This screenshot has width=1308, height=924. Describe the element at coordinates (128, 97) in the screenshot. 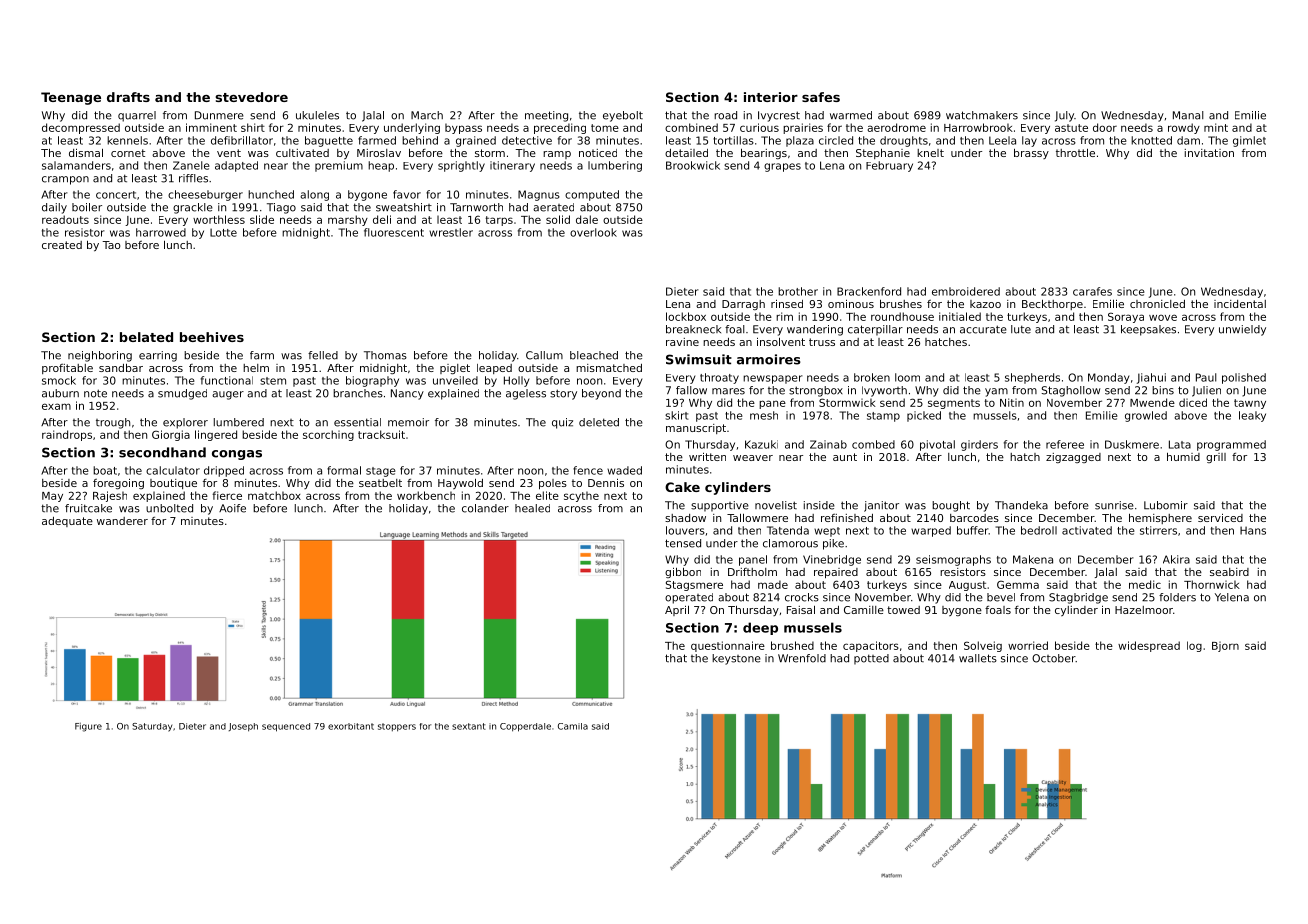

I see `drafts` at that location.
